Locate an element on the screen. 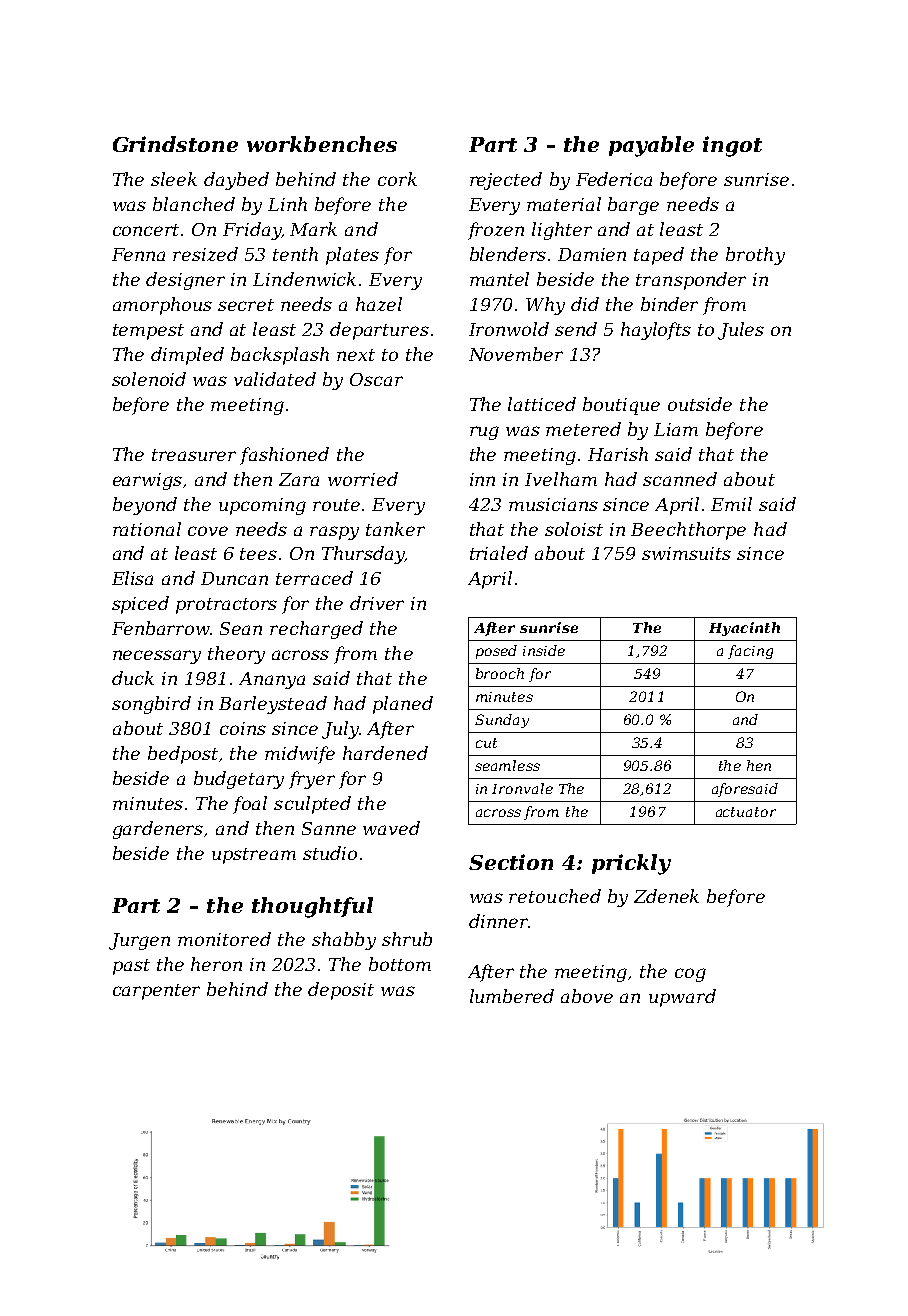 The image size is (908, 1316). Hyacinth is located at coordinates (744, 629).
